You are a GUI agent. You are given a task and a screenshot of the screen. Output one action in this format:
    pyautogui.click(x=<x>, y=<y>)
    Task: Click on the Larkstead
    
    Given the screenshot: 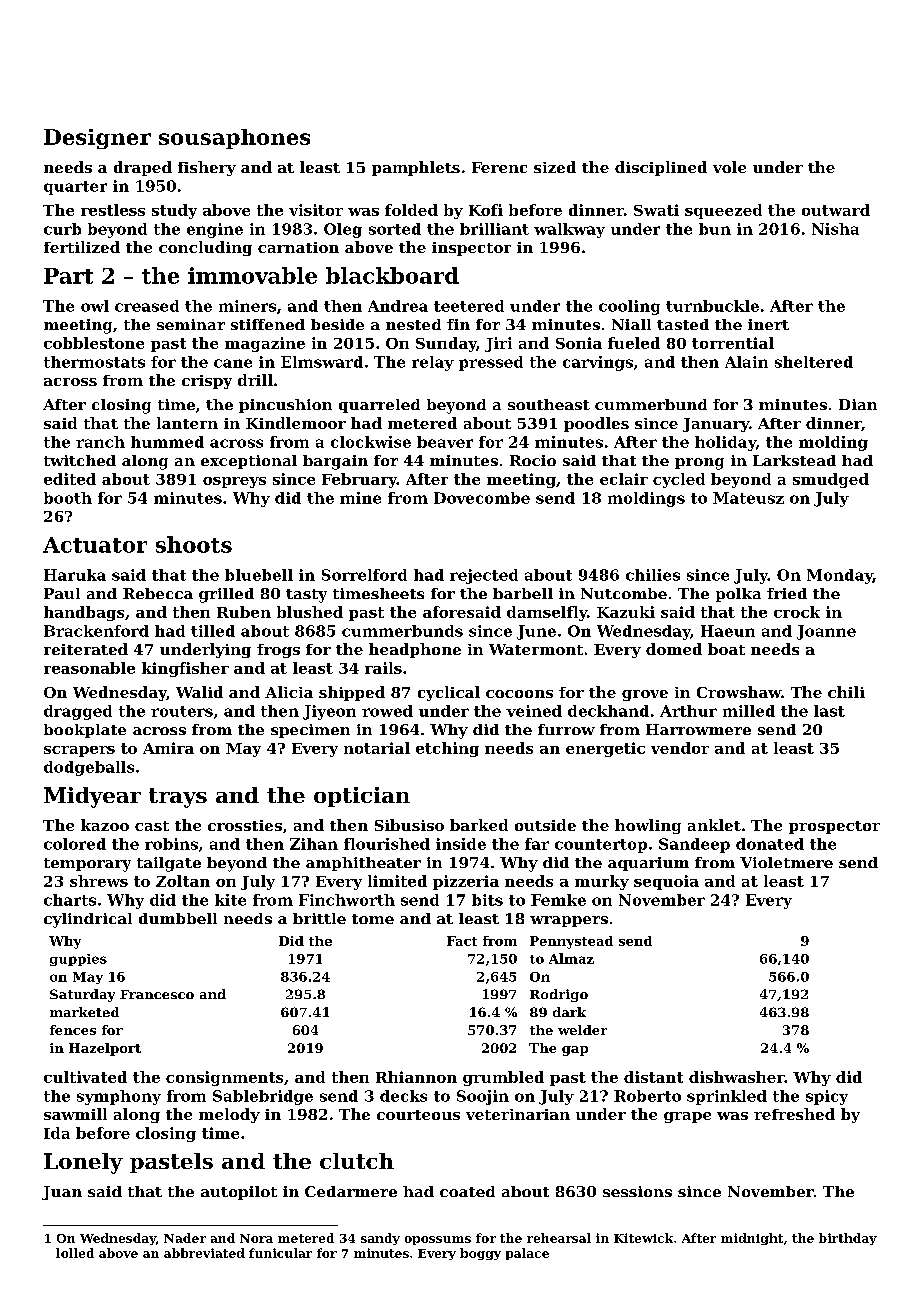 What is the action you would take?
    pyautogui.click(x=794, y=460)
